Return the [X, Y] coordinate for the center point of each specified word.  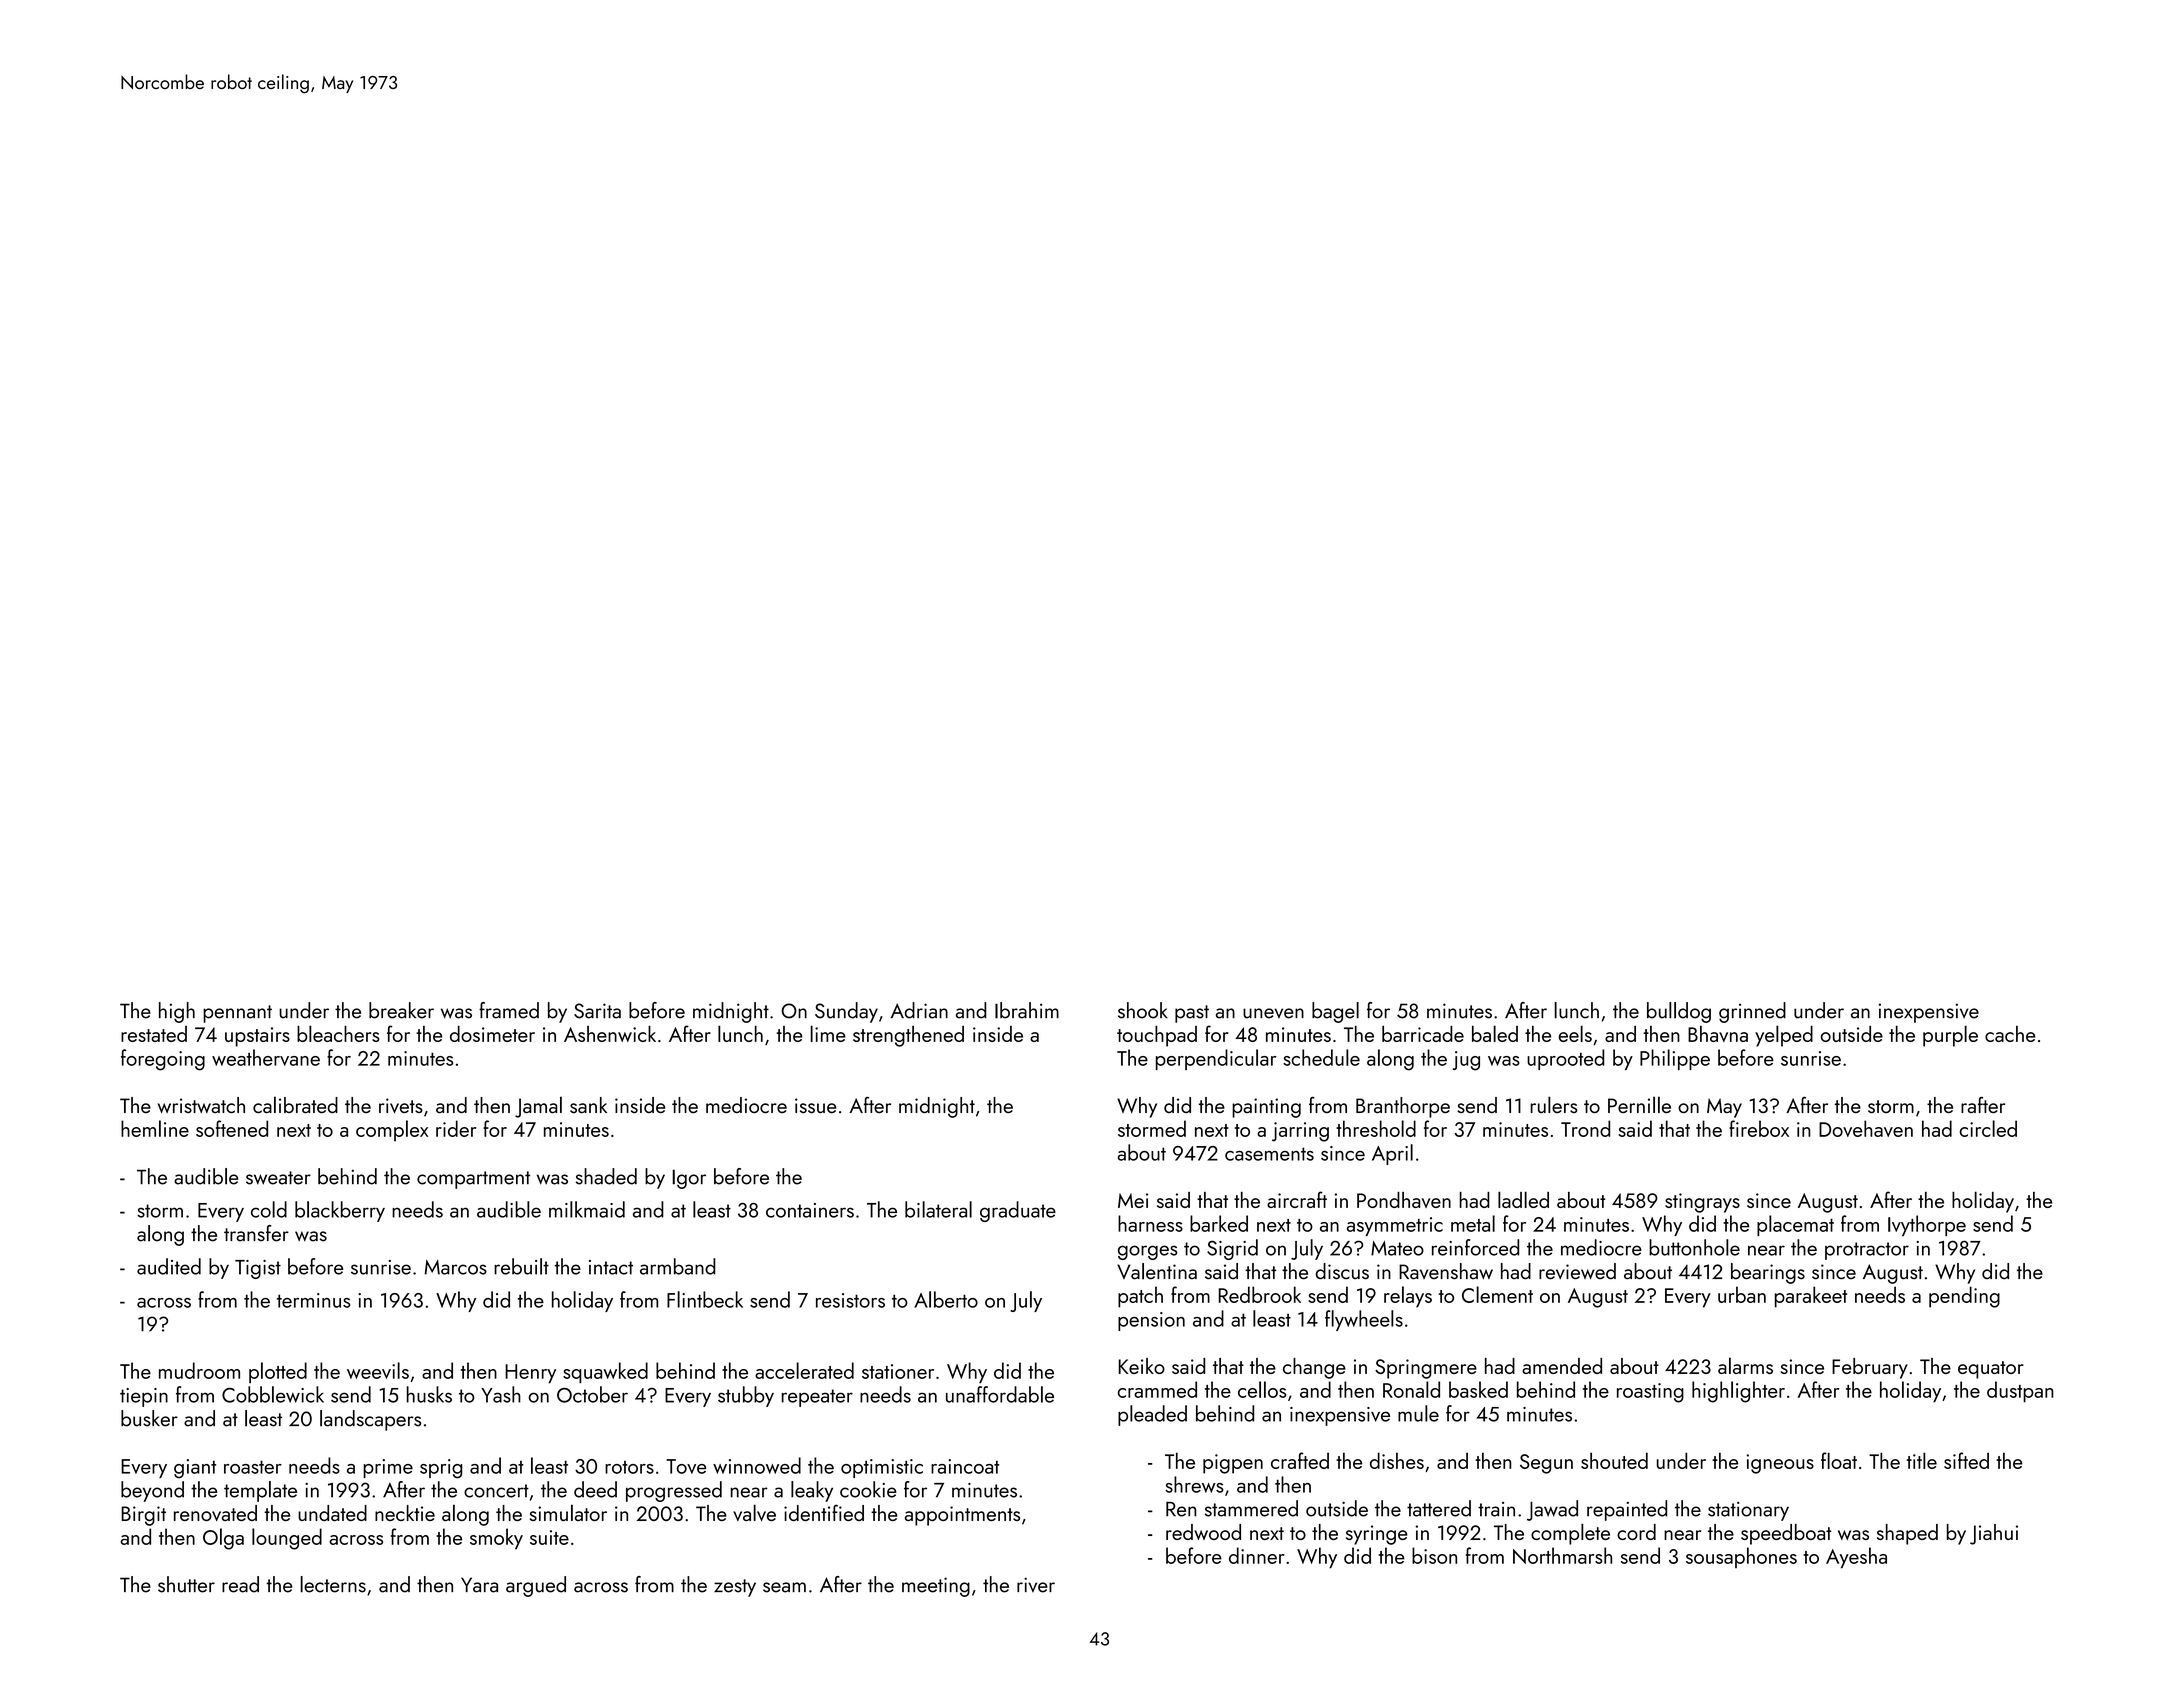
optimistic [882, 1468]
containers [810, 1210]
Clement [1497, 1294]
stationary [1748, 1511]
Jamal [538, 1107]
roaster [253, 1467]
